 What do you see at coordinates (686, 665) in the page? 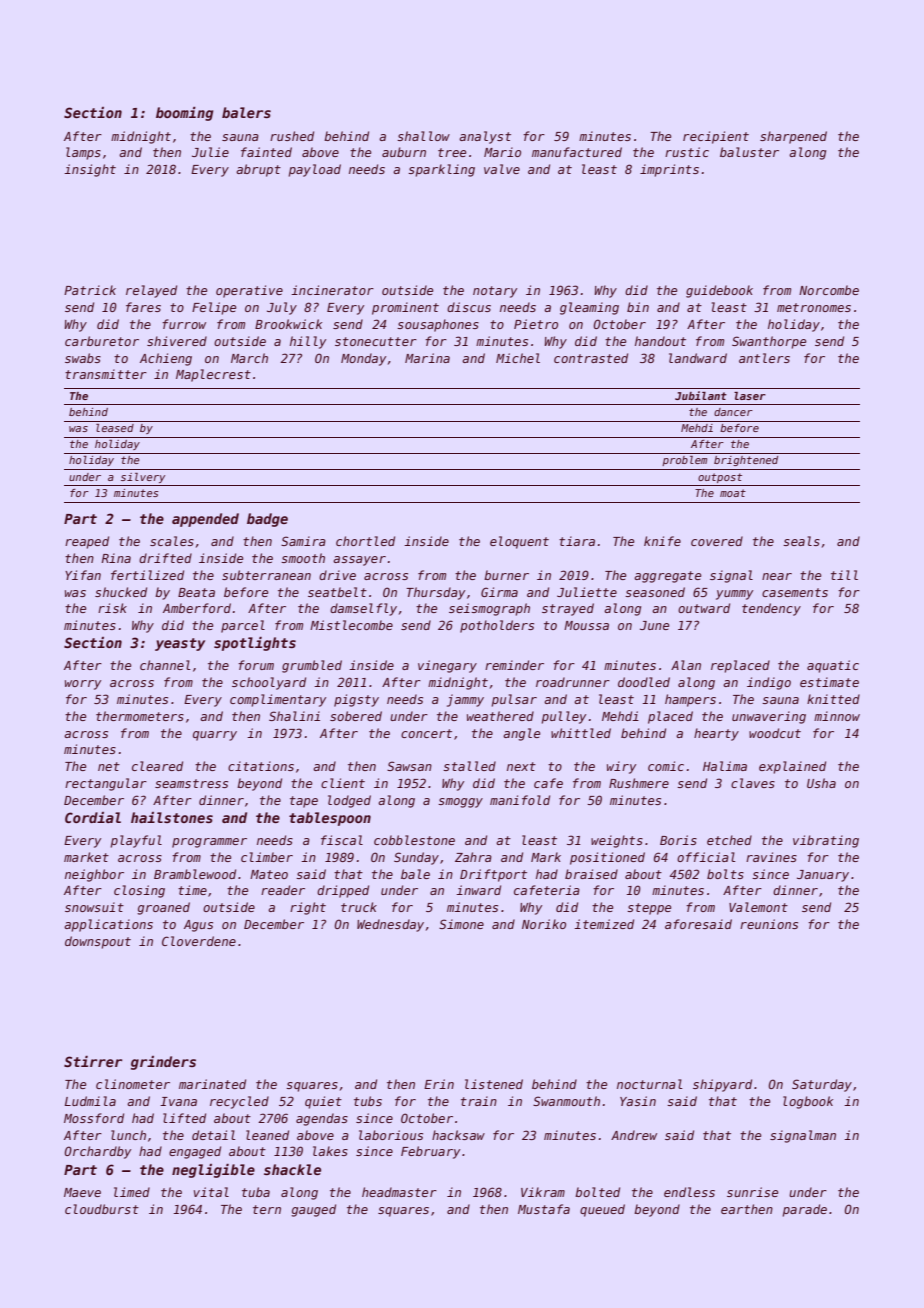
I see `Alan` at bounding box center [686, 665].
